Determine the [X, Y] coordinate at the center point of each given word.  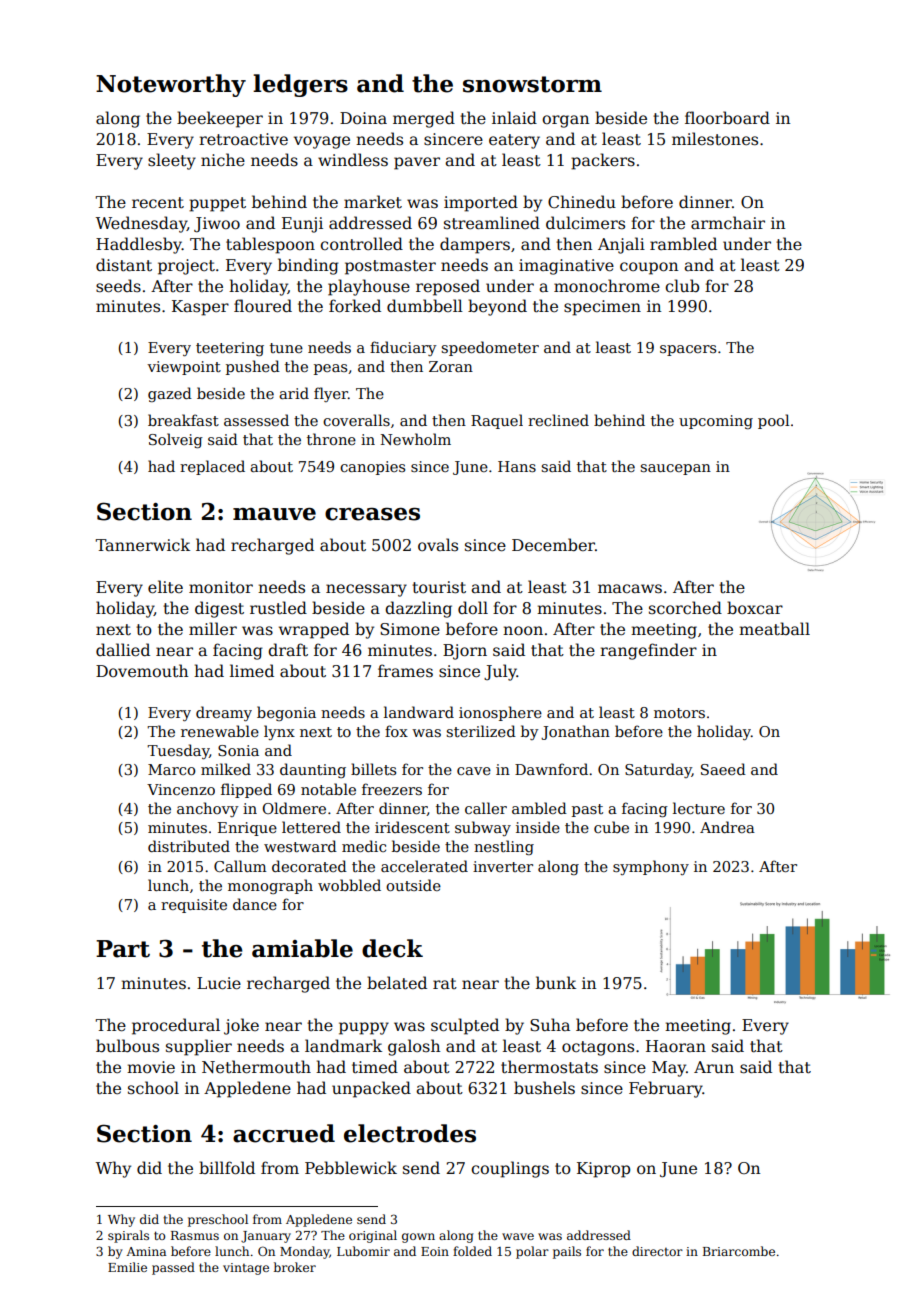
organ [565, 121]
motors [679, 713]
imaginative [566, 267]
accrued [284, 1133]
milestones [715, 139]
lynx [279, 732]
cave [474, 771]
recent [158, 203]
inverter [503, 866]
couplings [510, 1169]
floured [263, 306]
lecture [699, 808]
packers [603, 161]
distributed [189, 846]
